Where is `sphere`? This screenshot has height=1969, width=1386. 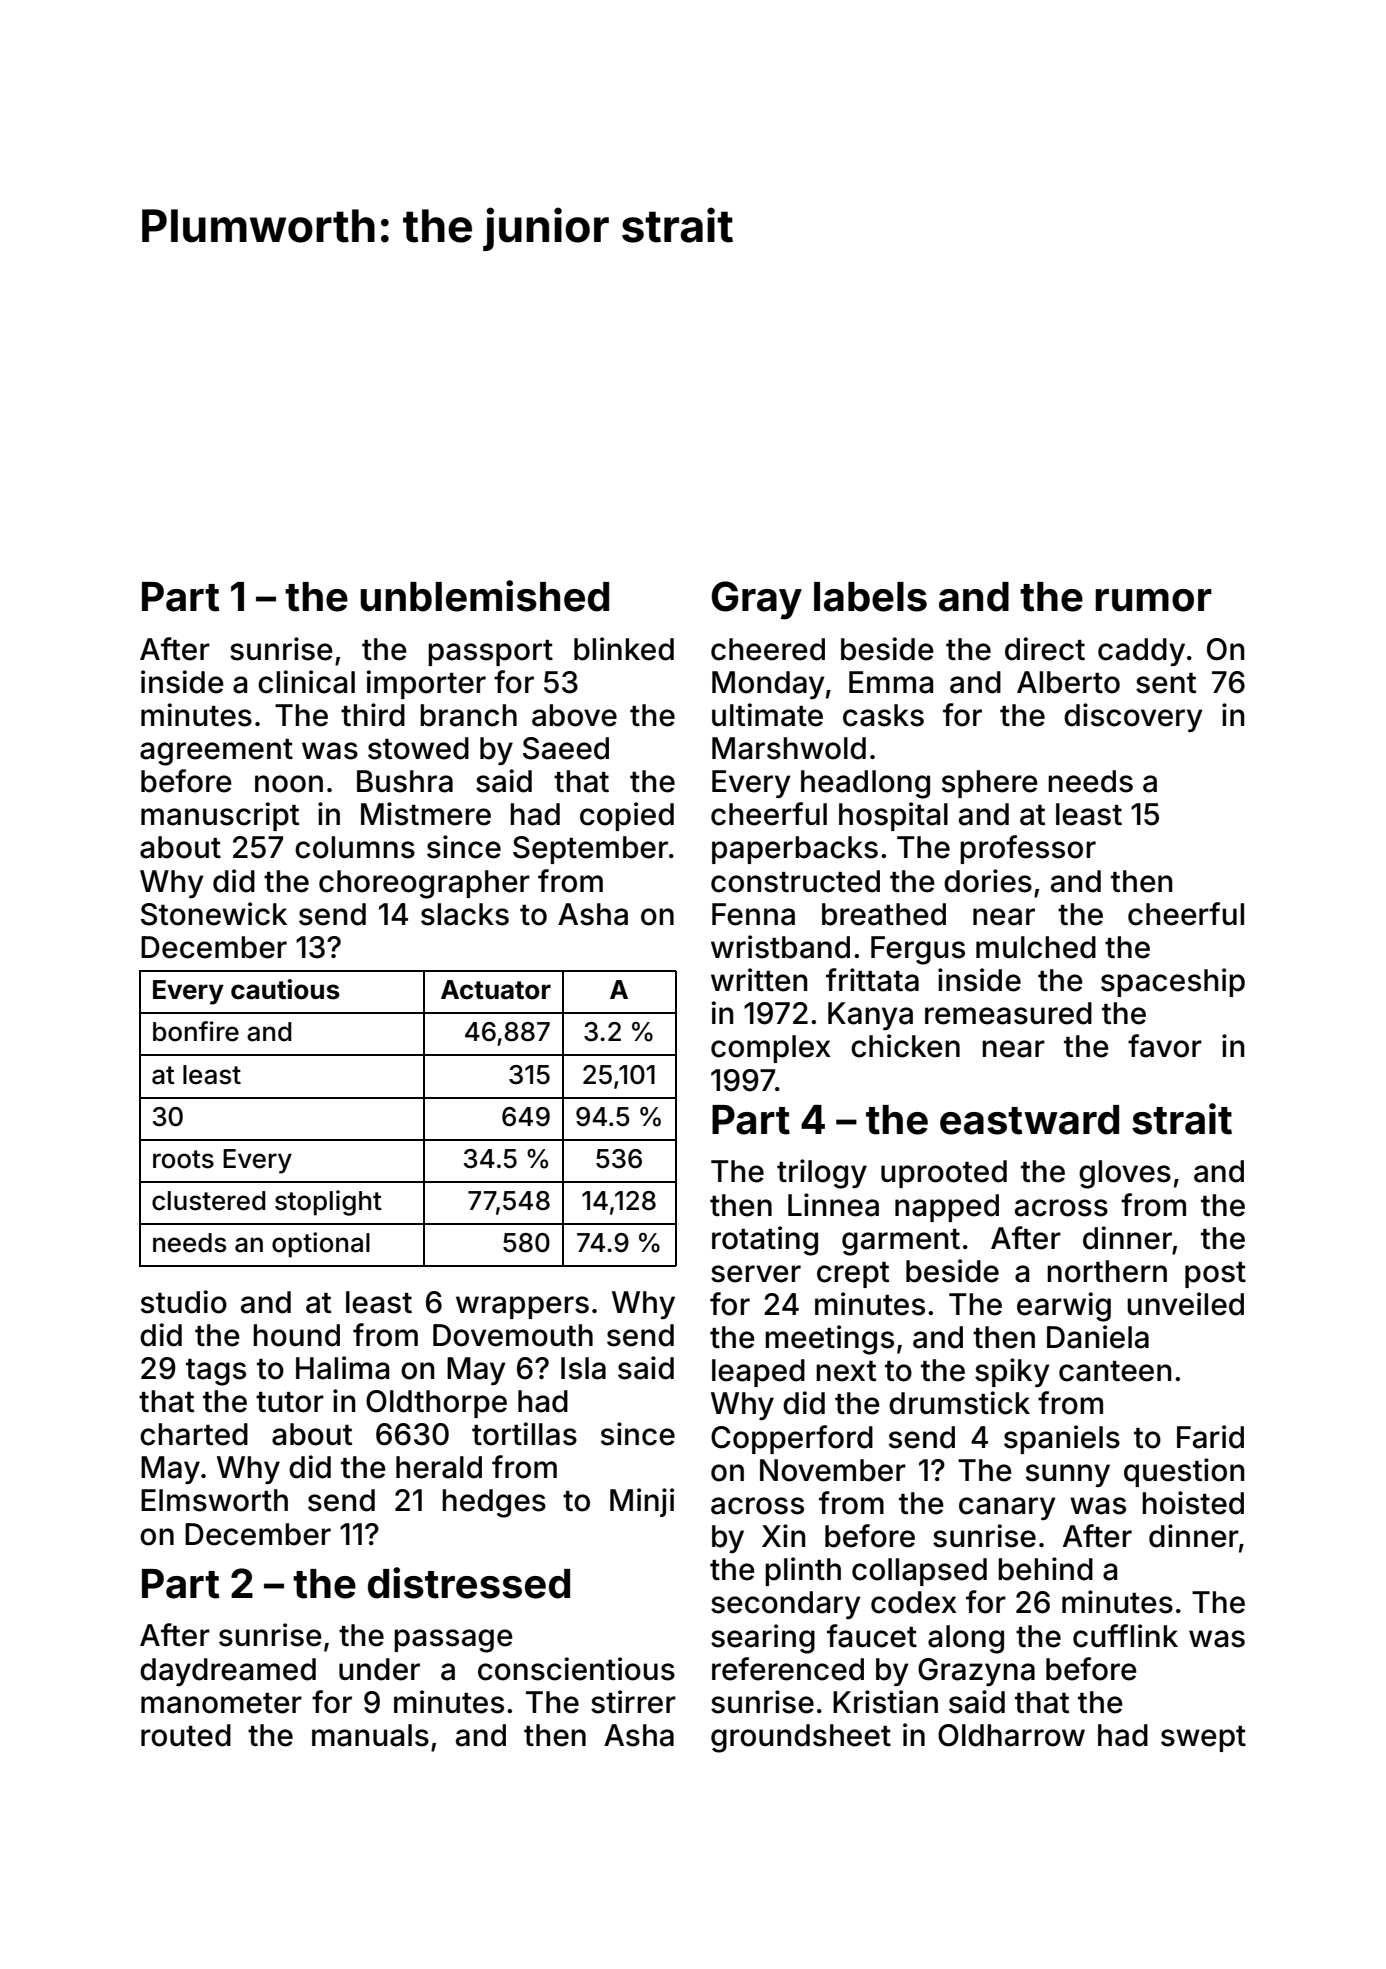
sphere is located at coordinates (990, 784).
